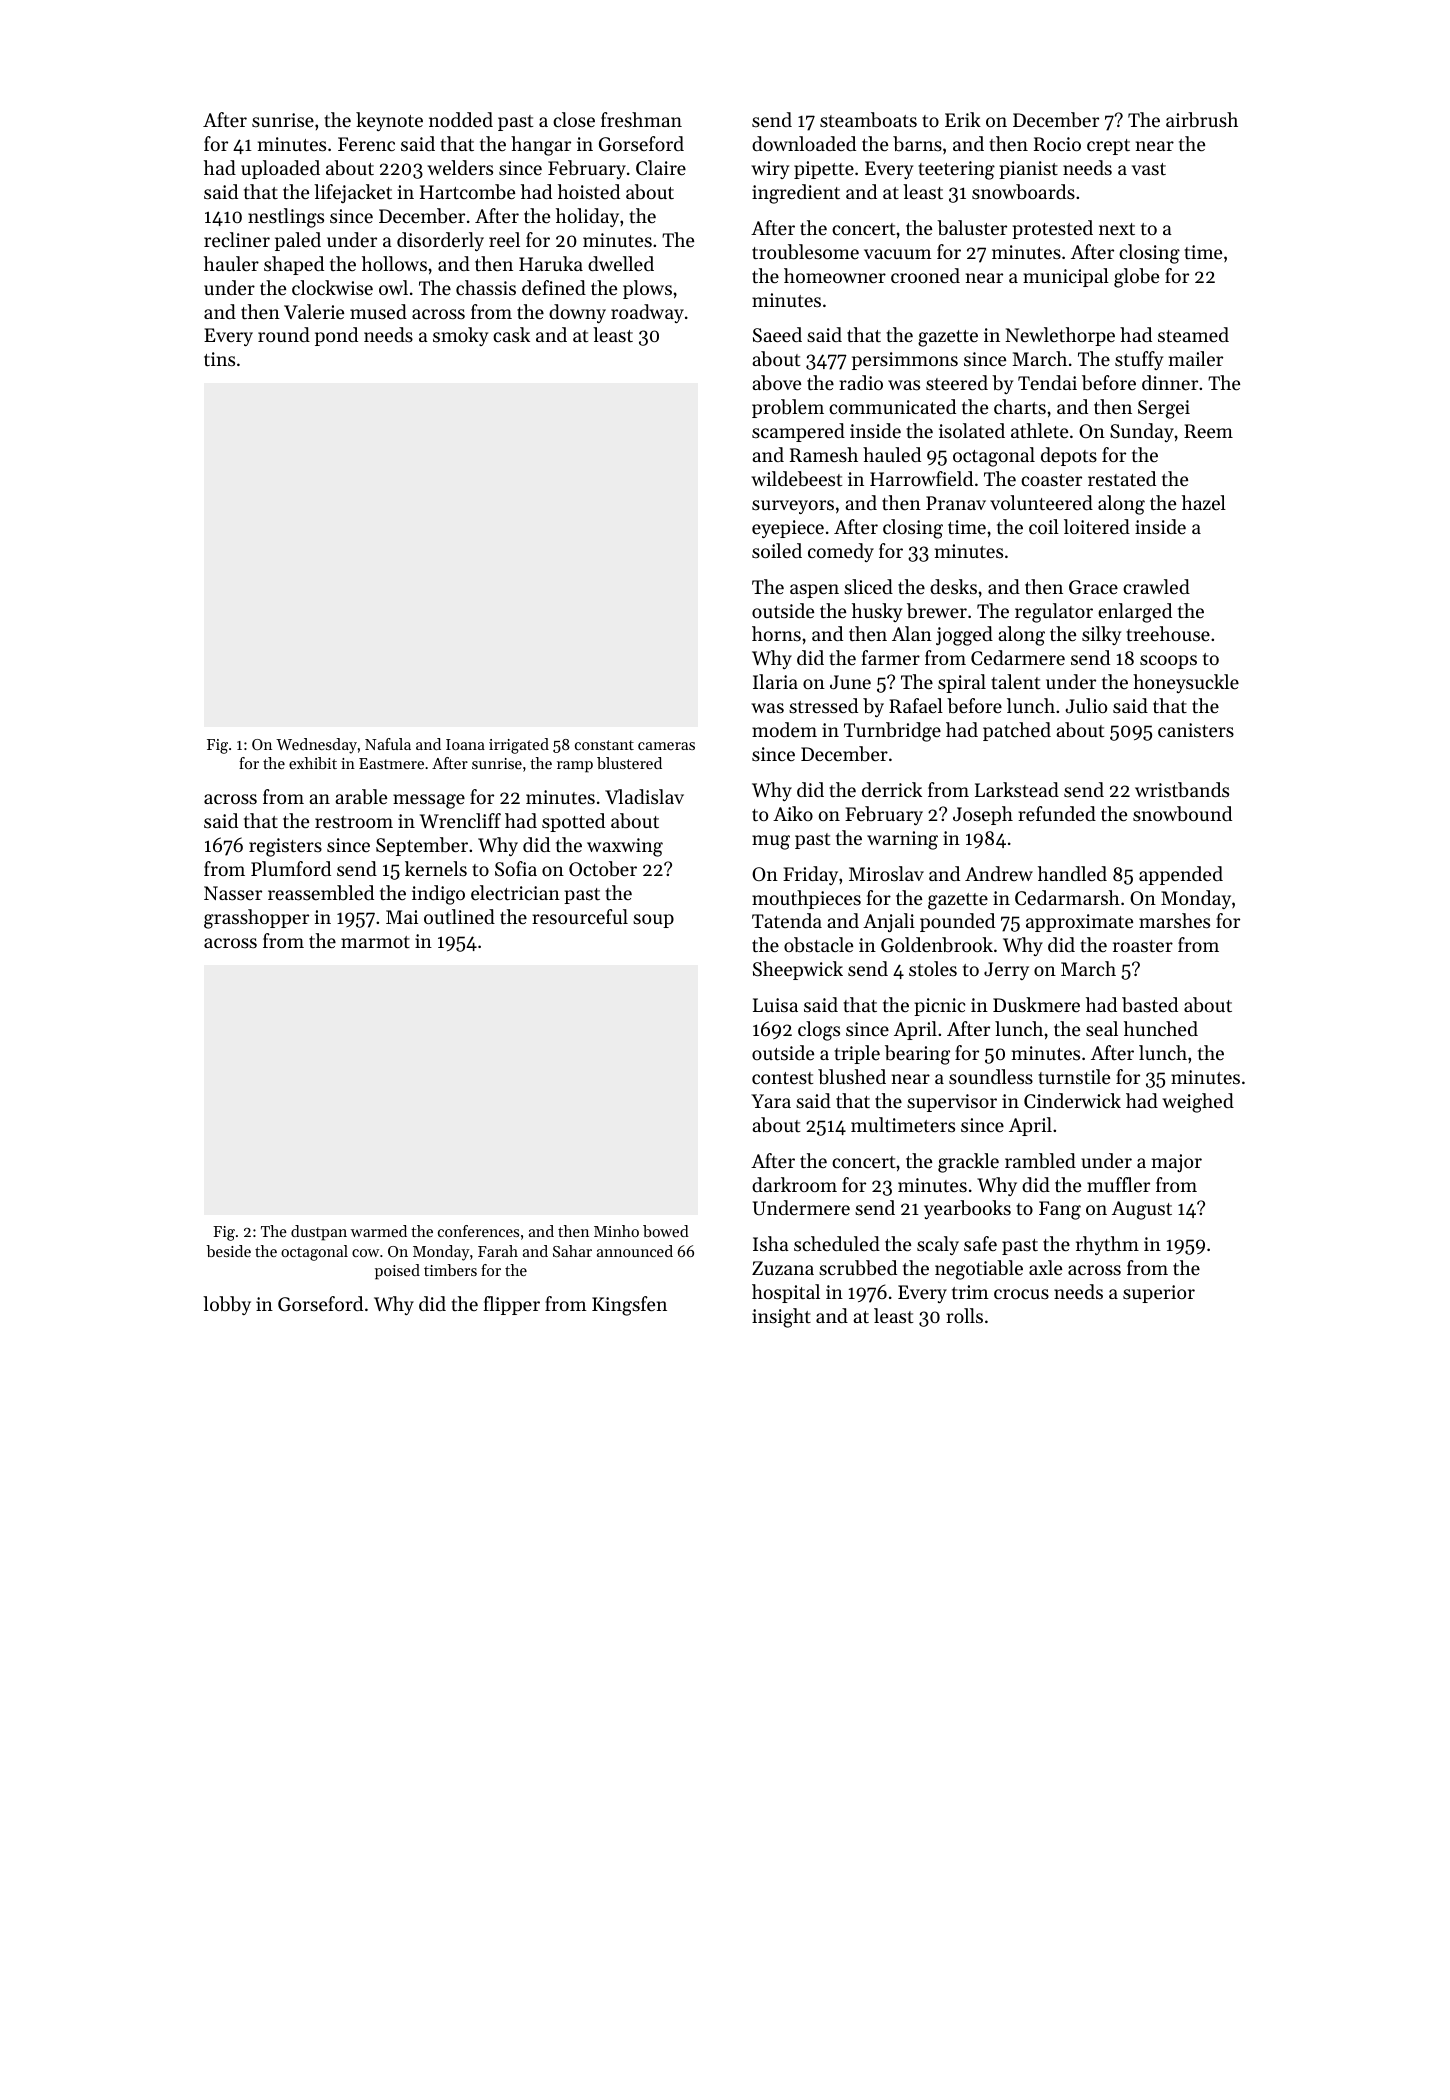 Image resolution: width=1450 pixels, height=2100 pixels. I want to click on communicated, so click(892, 406).
